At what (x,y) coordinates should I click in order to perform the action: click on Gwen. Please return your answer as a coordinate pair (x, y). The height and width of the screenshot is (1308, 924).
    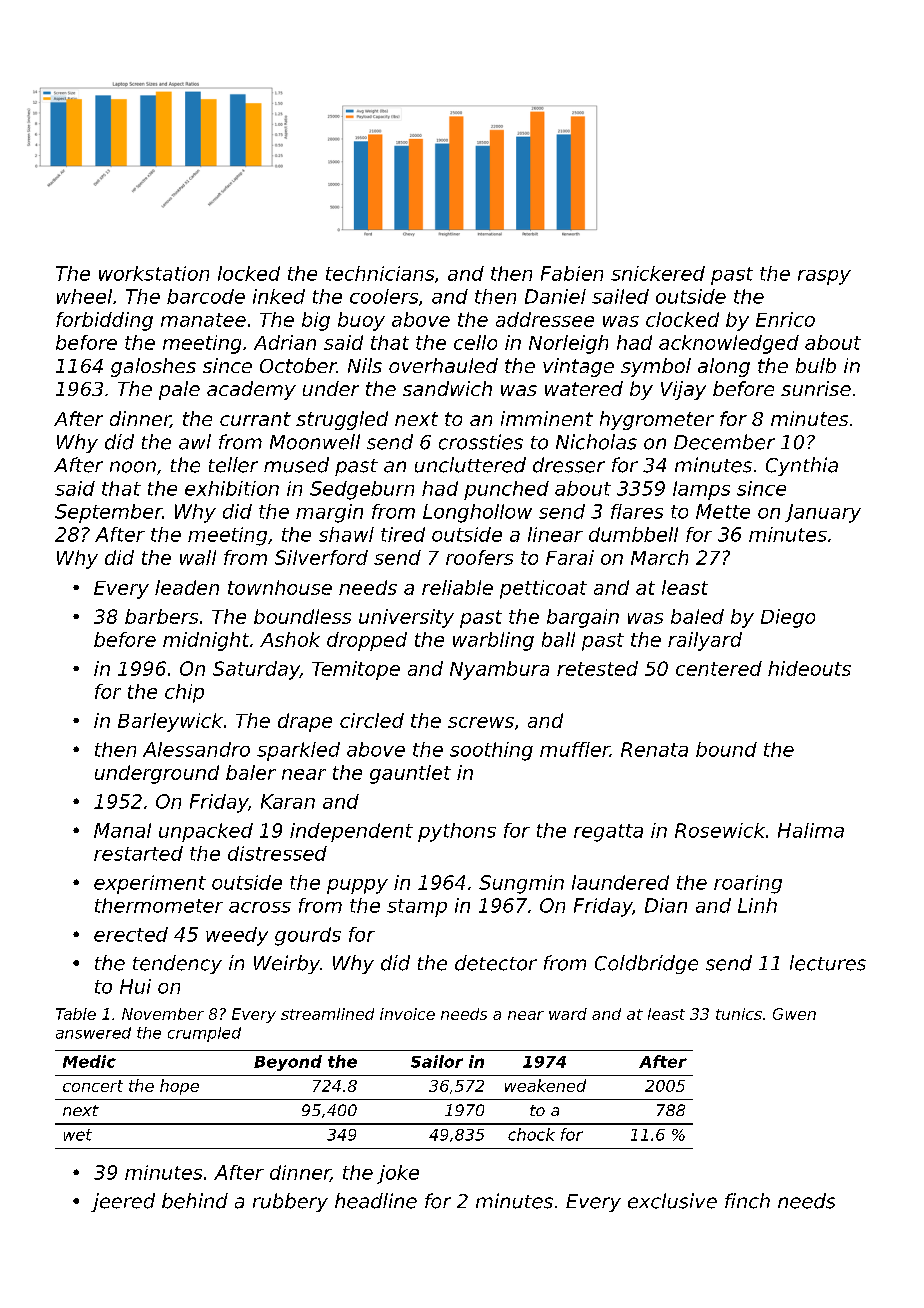
    Looking at the image, I should click on (794, 1014).
